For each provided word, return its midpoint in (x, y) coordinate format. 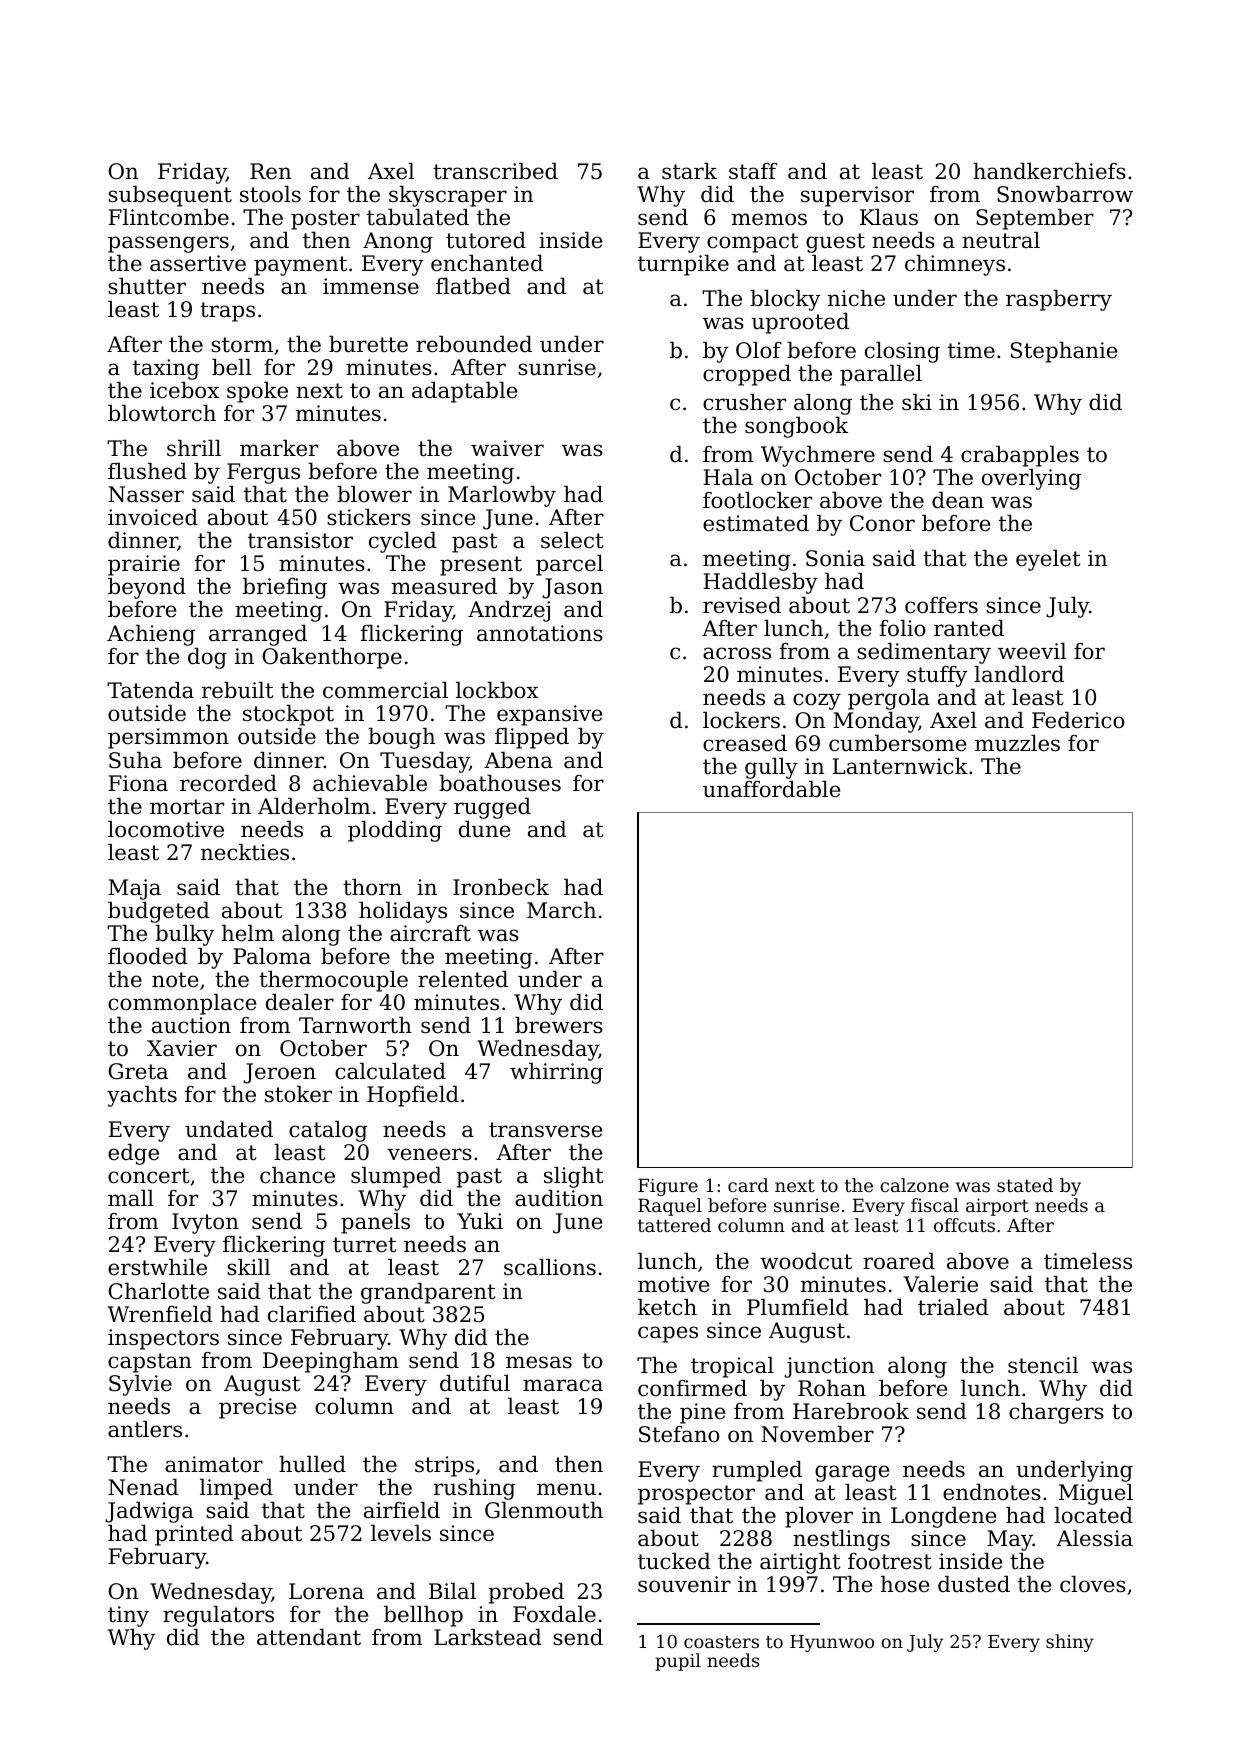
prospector (696, 1495)
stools (270, 194)
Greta (138, 1071)
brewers (559, 1025)
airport (997, 1207)
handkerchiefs (1049, 171)
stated (1025, 1185)
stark (689, 171)
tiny (128, 1616)
